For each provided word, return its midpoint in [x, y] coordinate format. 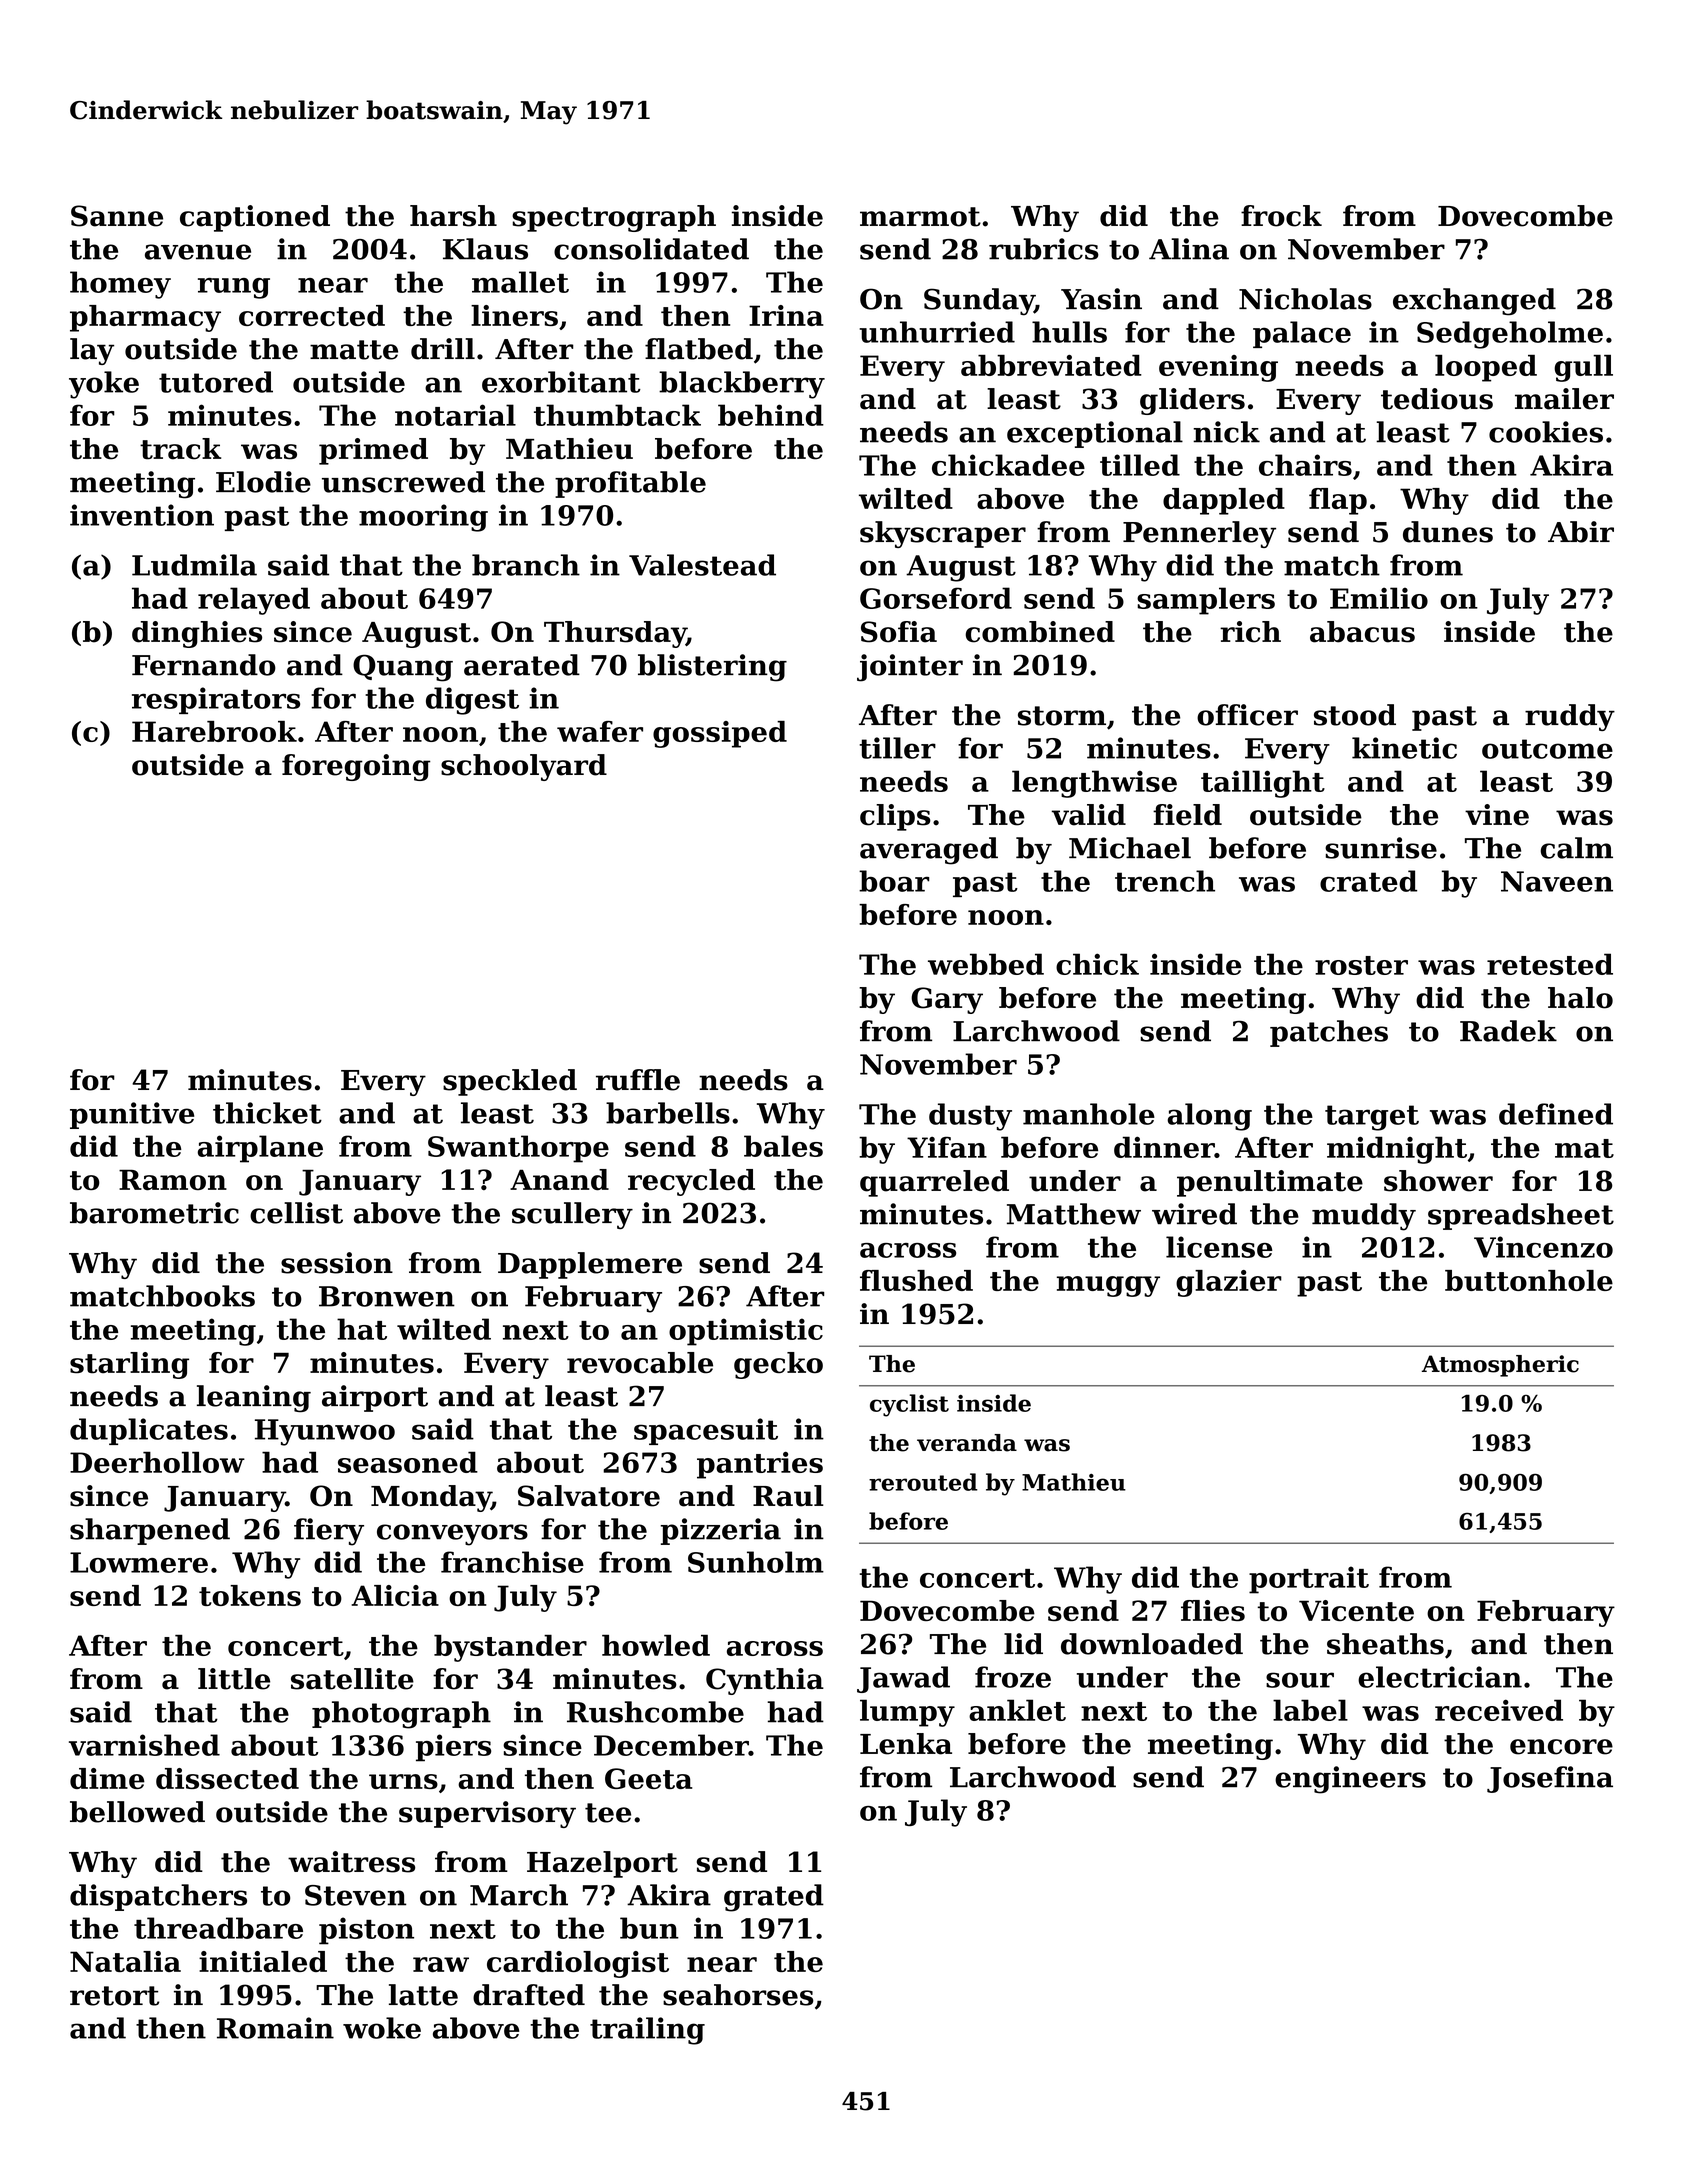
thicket [267, 1113]
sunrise [1381, 848]
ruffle [638, 1080]
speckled [510, 1082]
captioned [255, 218]
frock [1281, 216]
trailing [647, 2031]
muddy [1364, 1217]
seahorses [738, 1995]
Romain [275, 2028]
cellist [296, 1213]
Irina [786, 315]
